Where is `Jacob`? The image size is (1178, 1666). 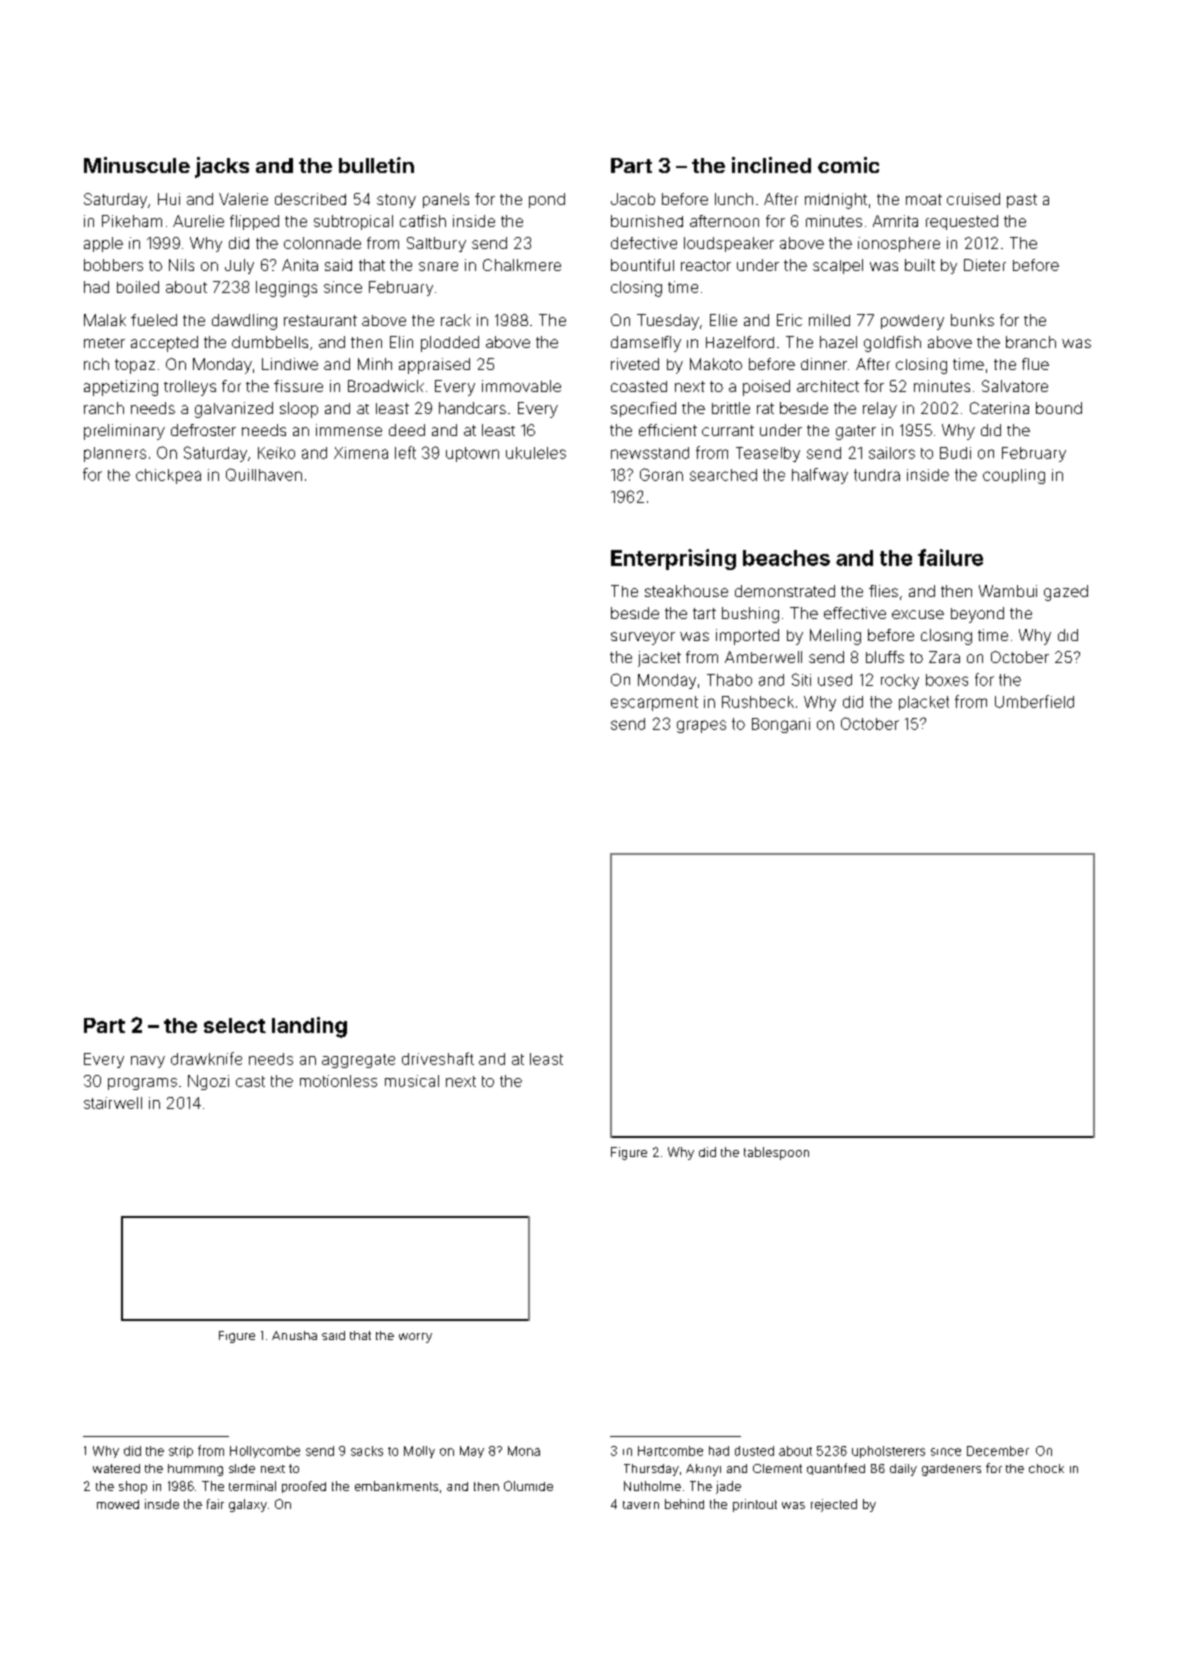 Jacob is located at coordinates (633, 199).
